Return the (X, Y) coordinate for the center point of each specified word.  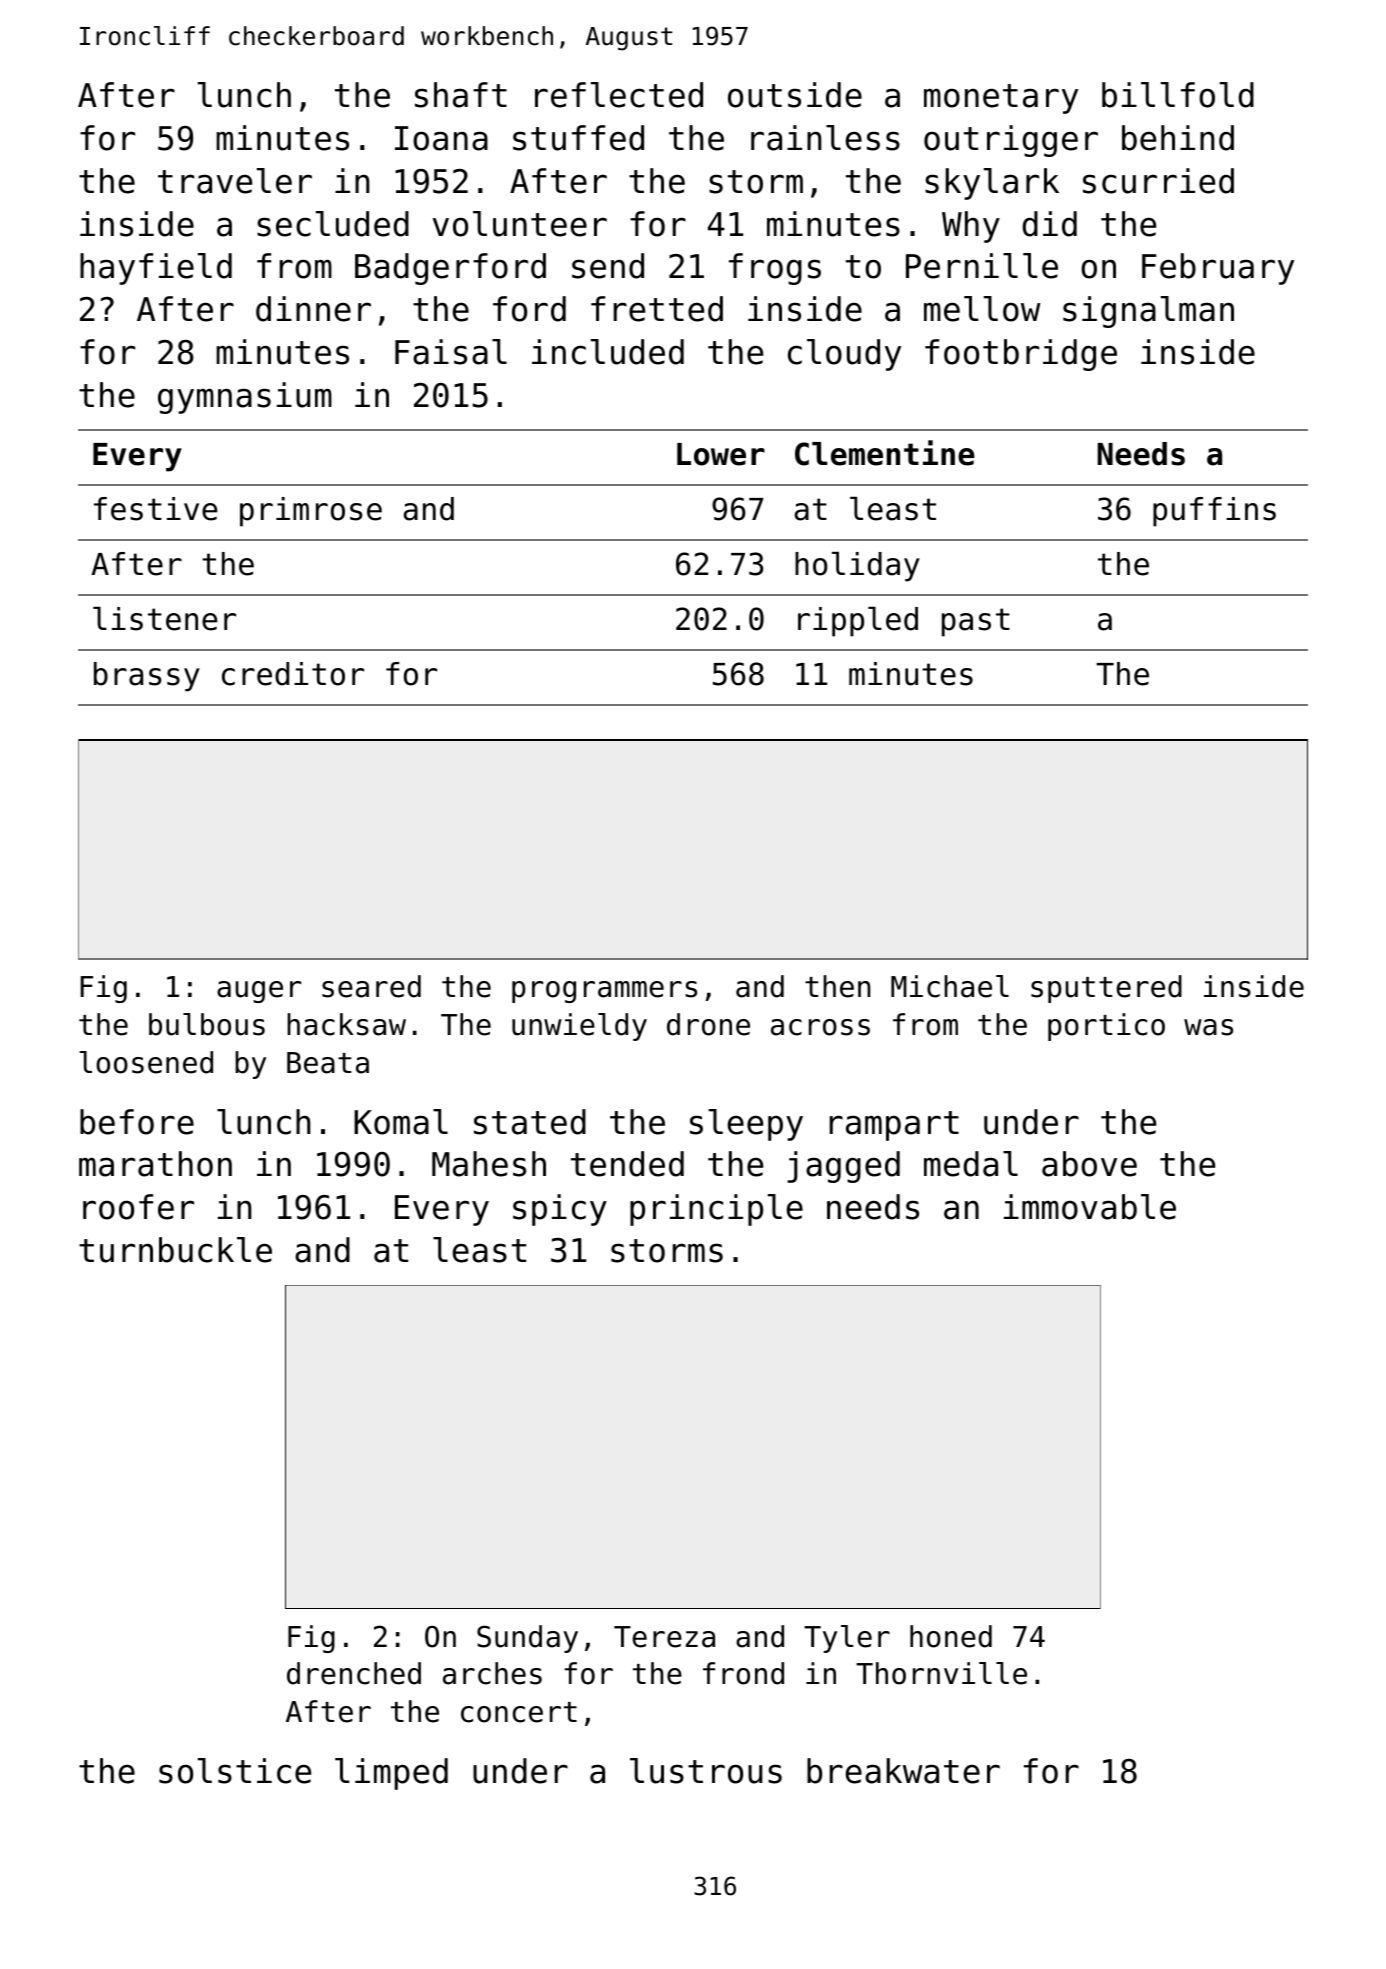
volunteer (520, 224)
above (1089, 1164)
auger (259, 992)
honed (951, 1636)
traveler (235, 181)
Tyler (847, 1639)
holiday (857, 567)
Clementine (885, 453)
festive (155, 509)
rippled (858, 622)
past (976, 622)
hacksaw (346, 1024)
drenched (354, 1673)
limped (391, 1774)
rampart (894, 1126)
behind (1178, 138)
